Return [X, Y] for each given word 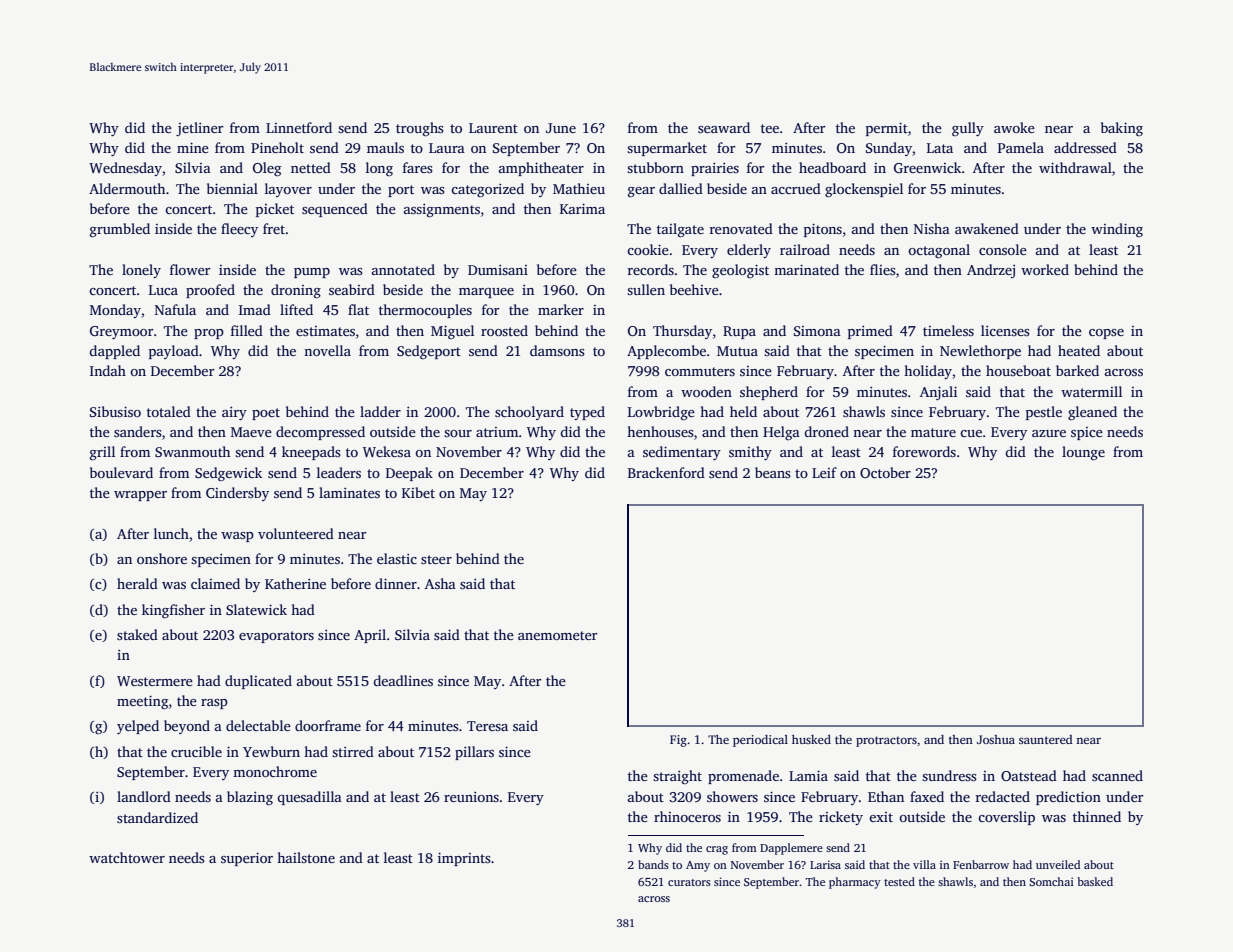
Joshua [996, 739]
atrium [497, 432]
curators [689, 882]
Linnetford [299, 127]
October [885, 472]
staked [137, 634]
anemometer [557, 635]
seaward [724, 127]
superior [247, 859]
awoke [1014, 127]
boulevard [121, 472]
